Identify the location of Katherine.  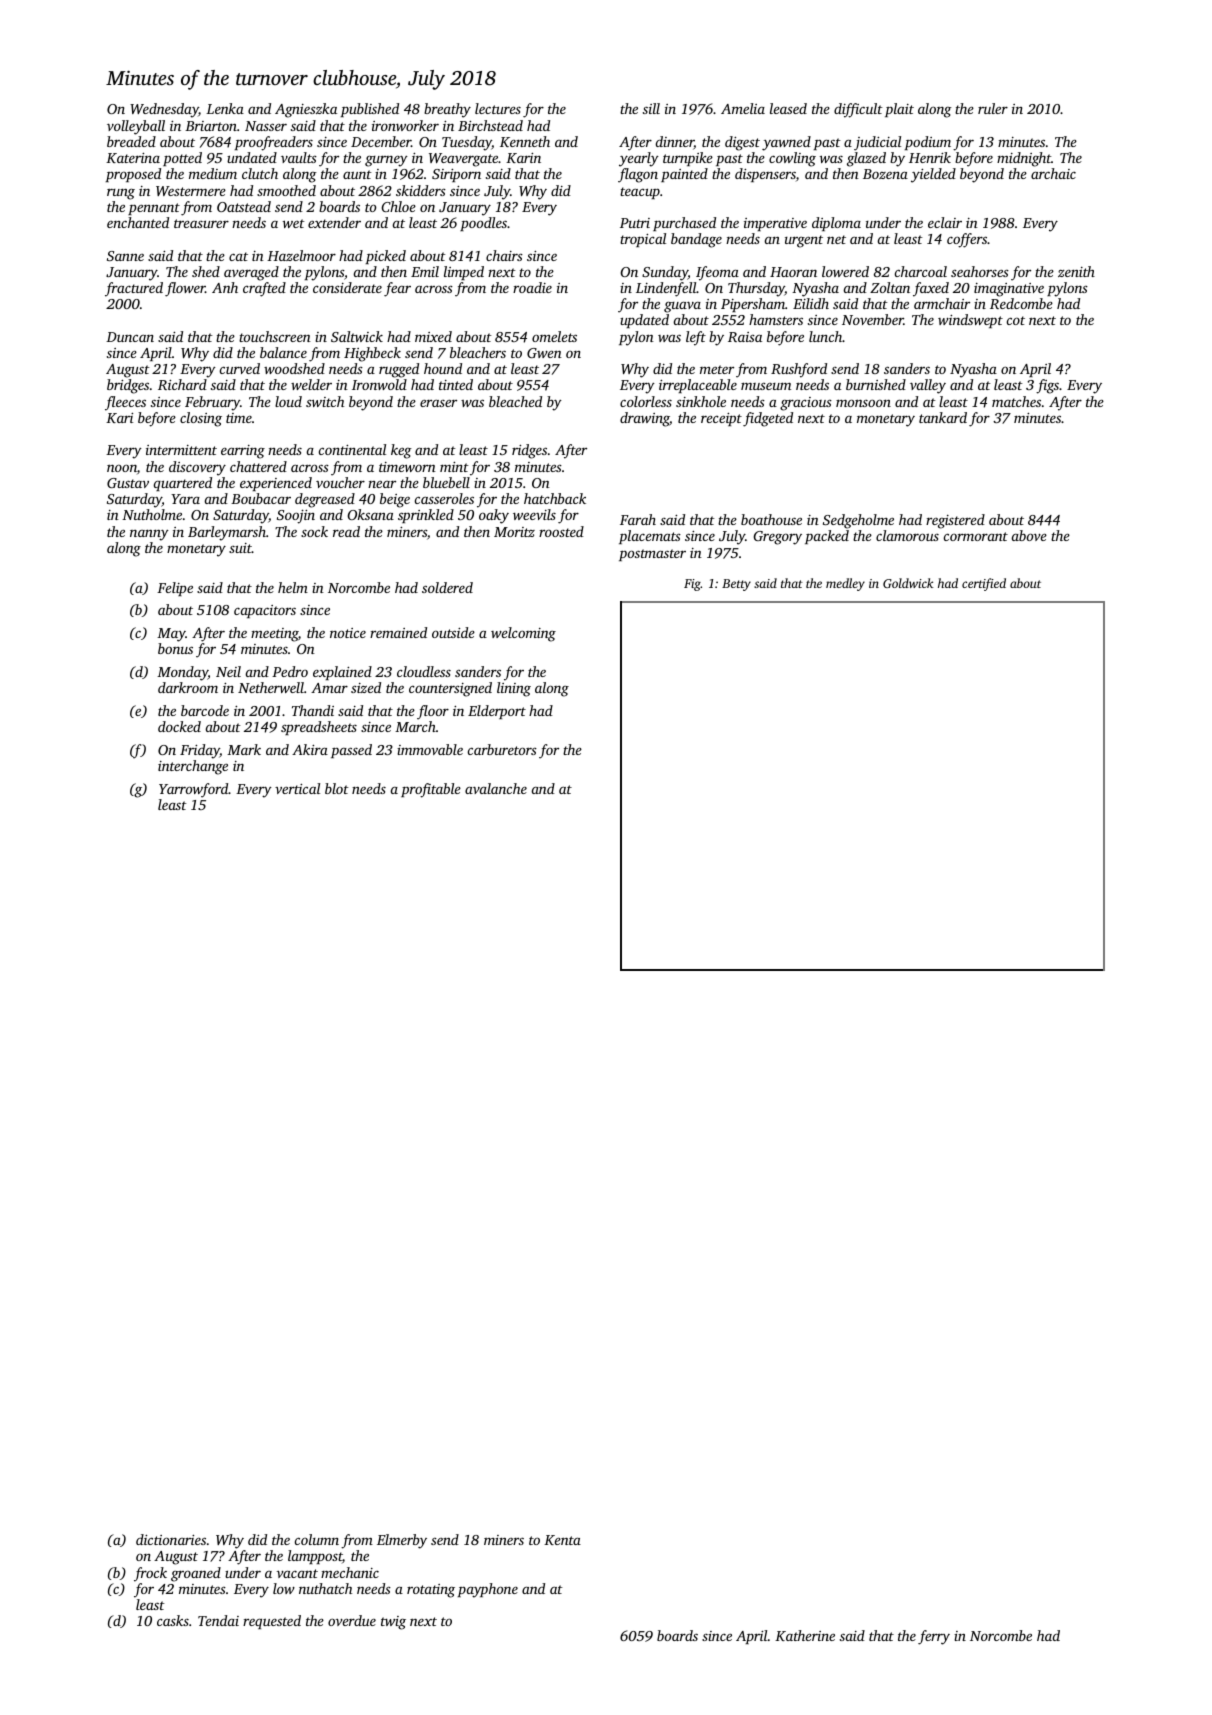
(805, 1635).
